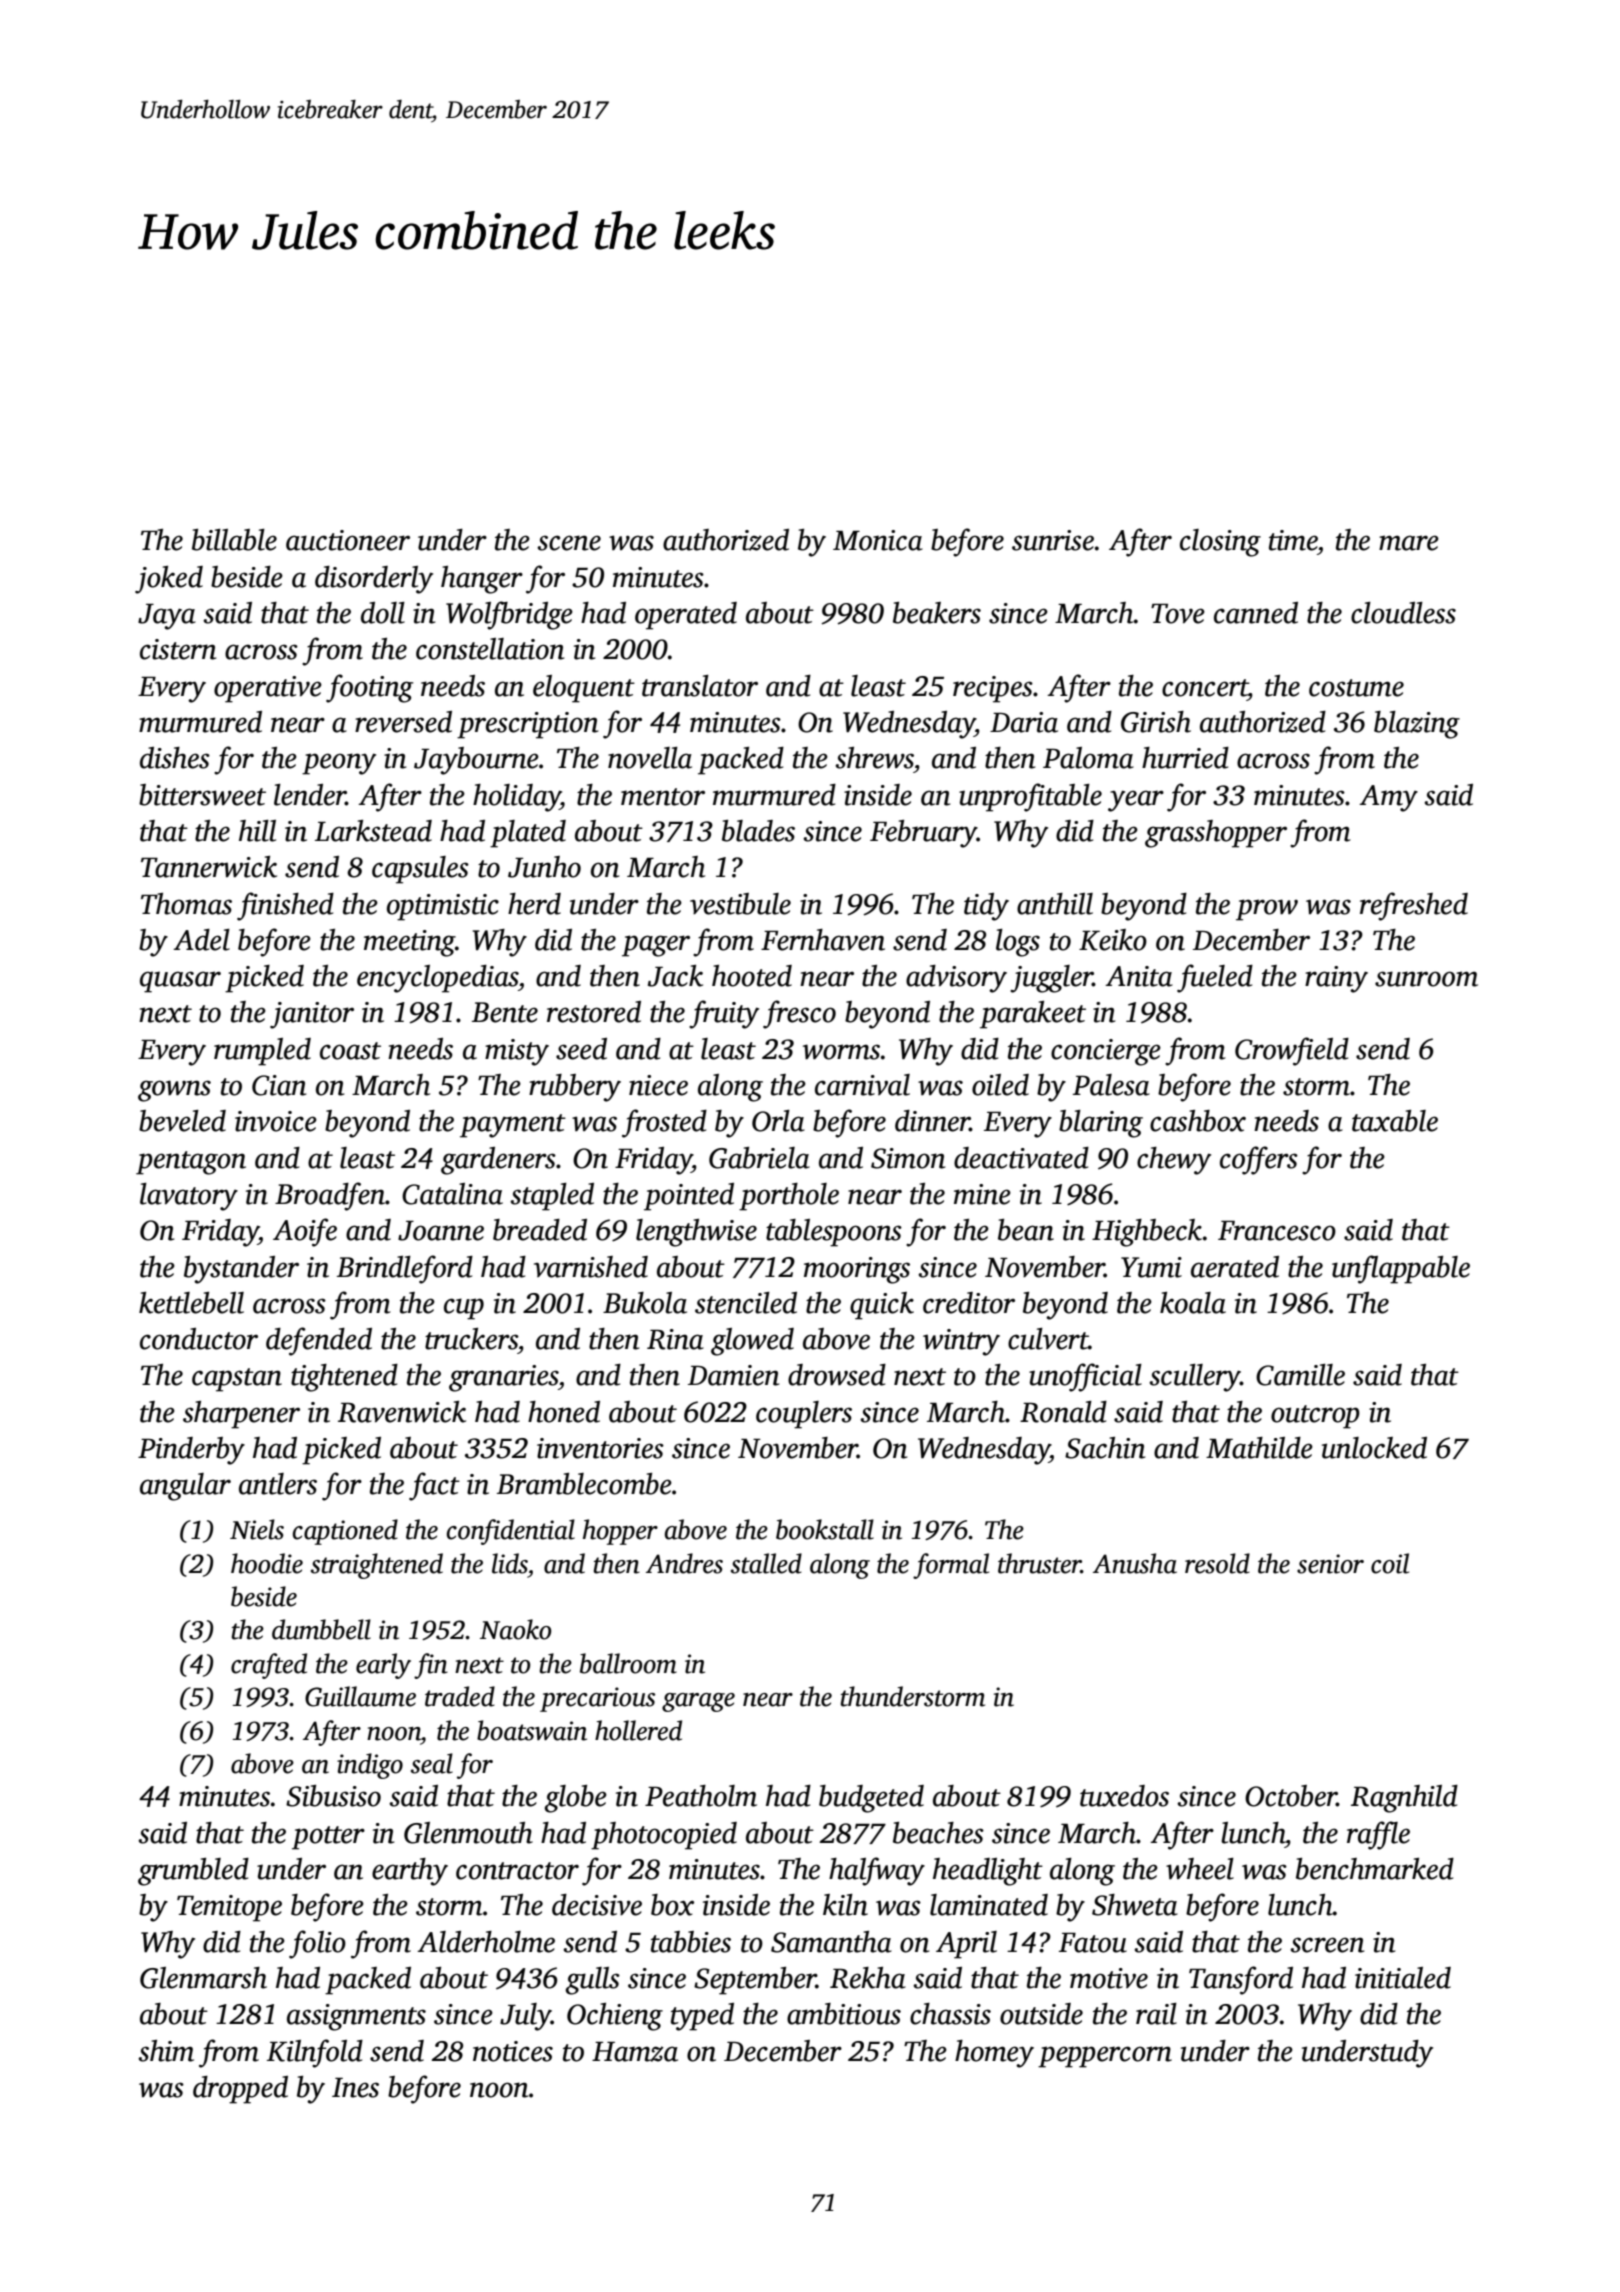 This screenshot has height=2292, width=1620. I want to click on scene, so click(569, 543).
